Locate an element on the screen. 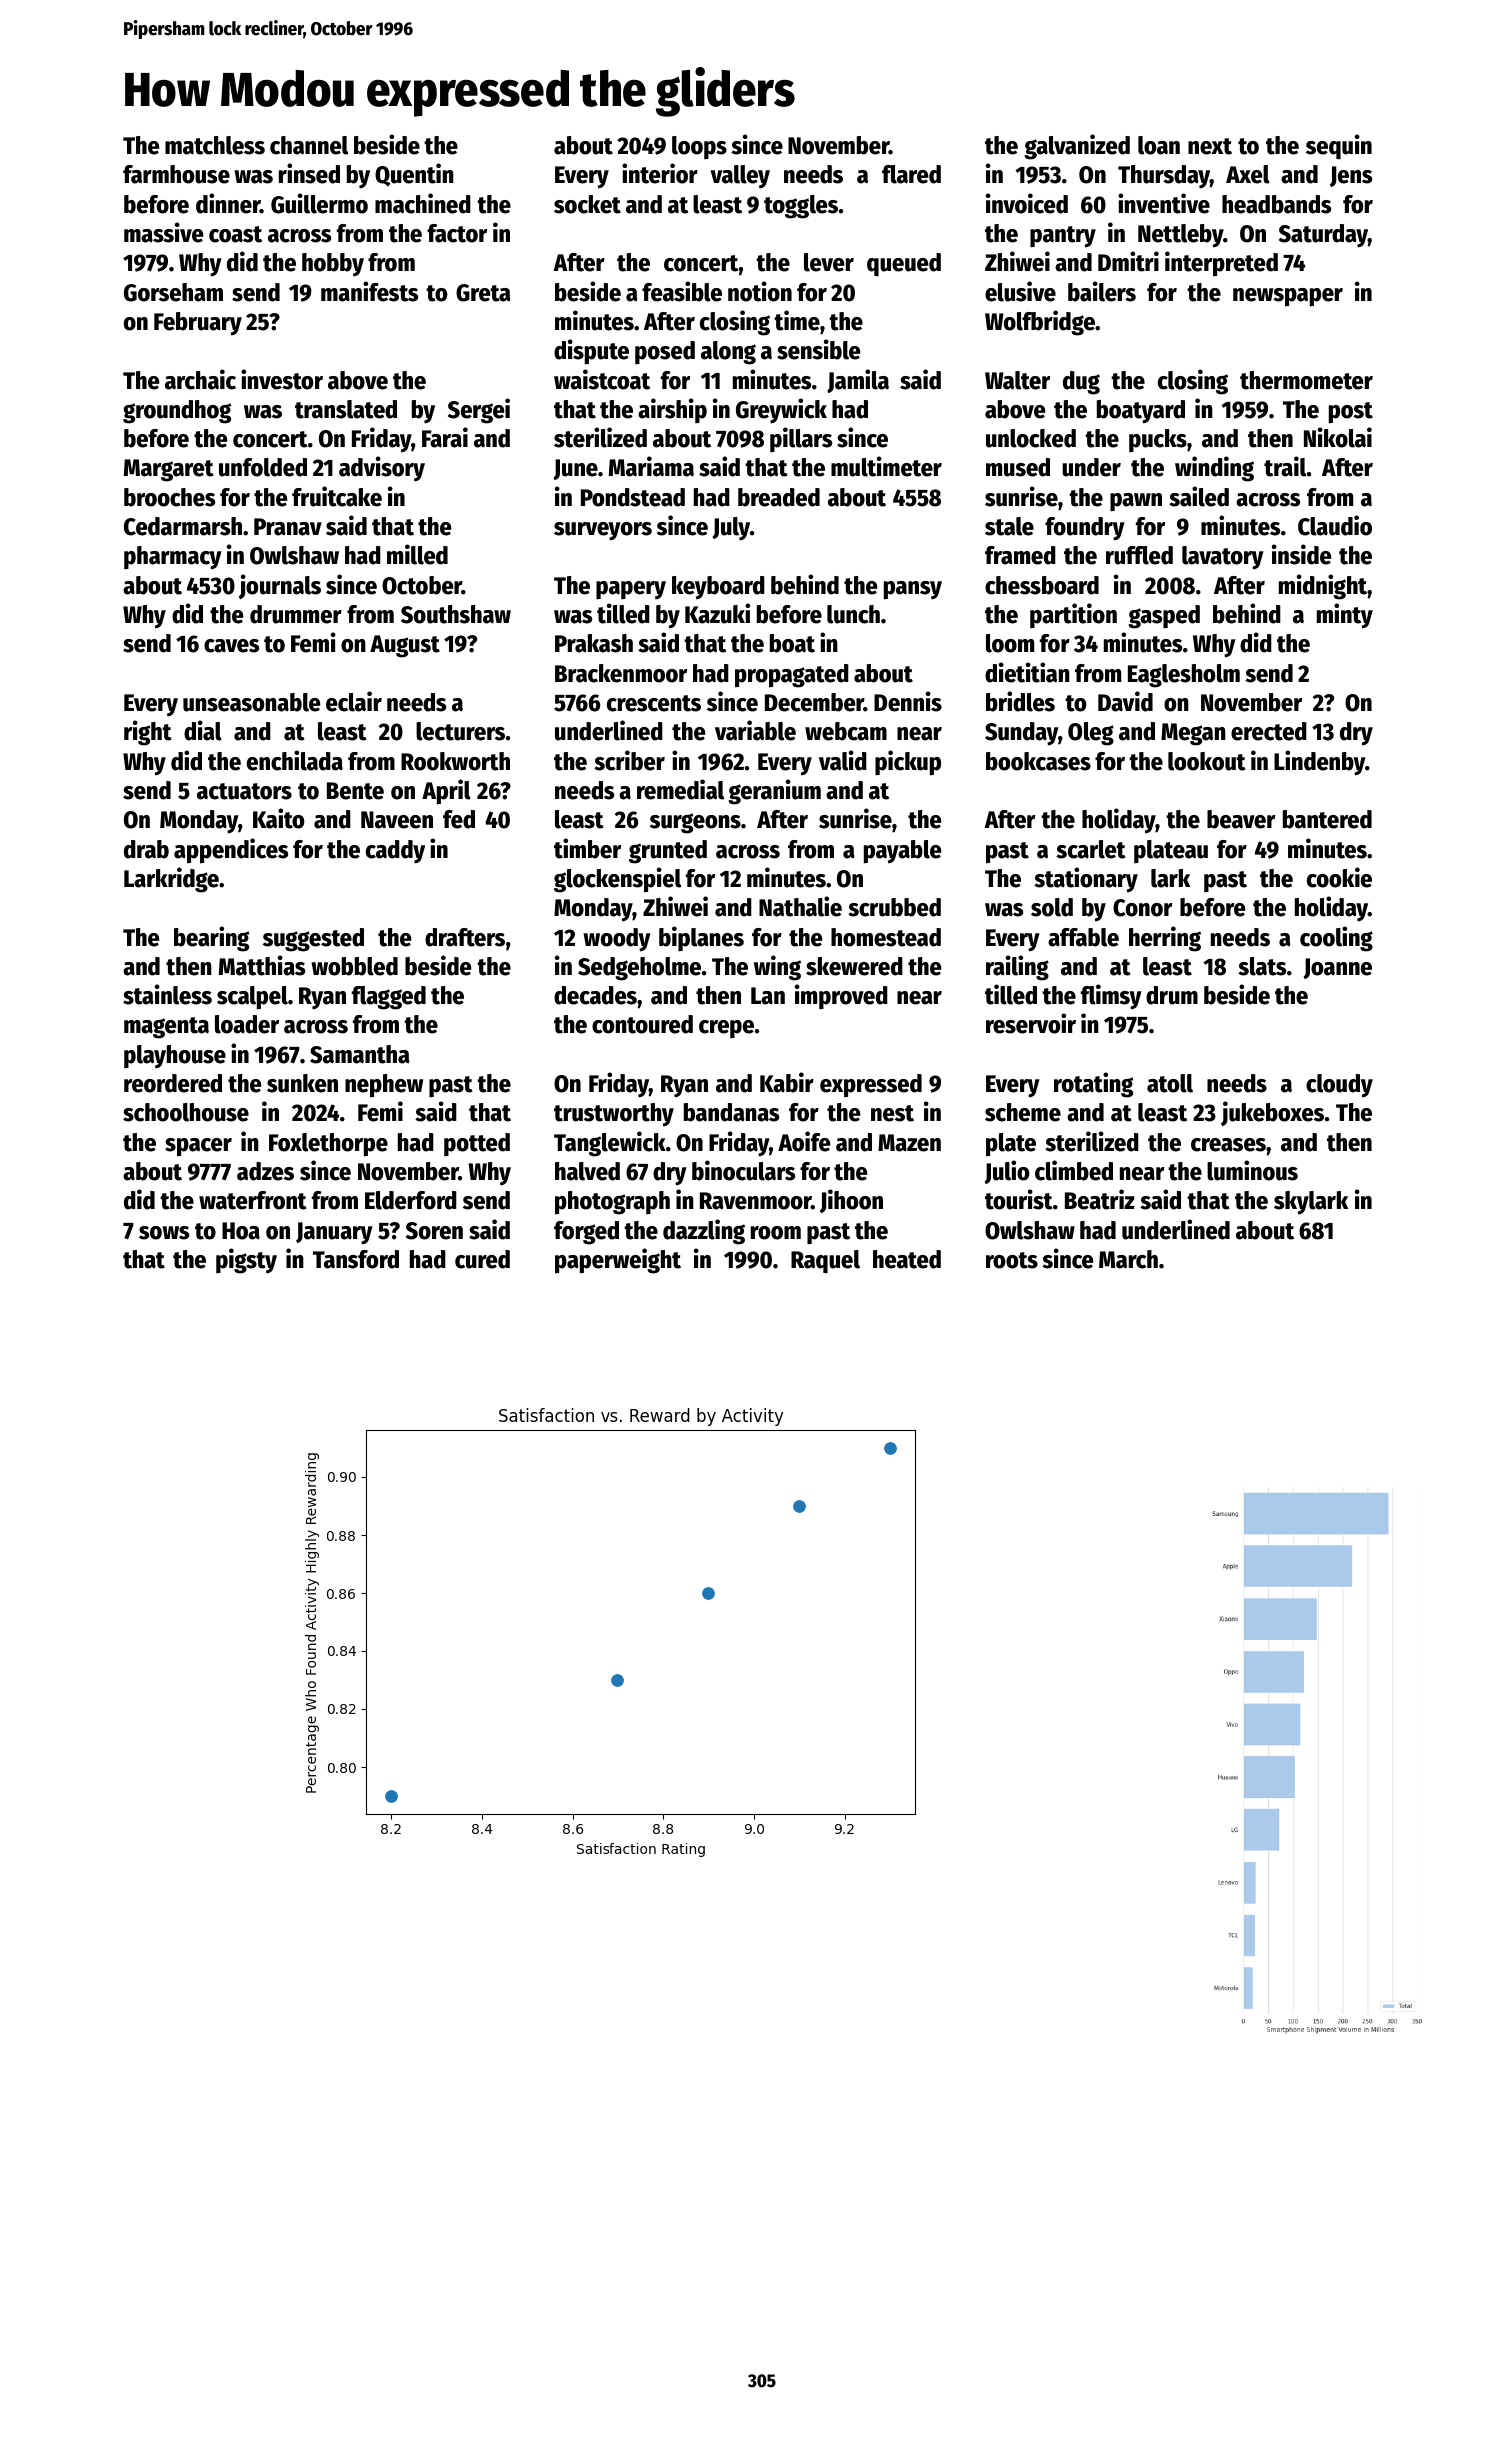 The width and height of the screenshot is (1496, 2464). factor is located at coordinates (457, 233).
